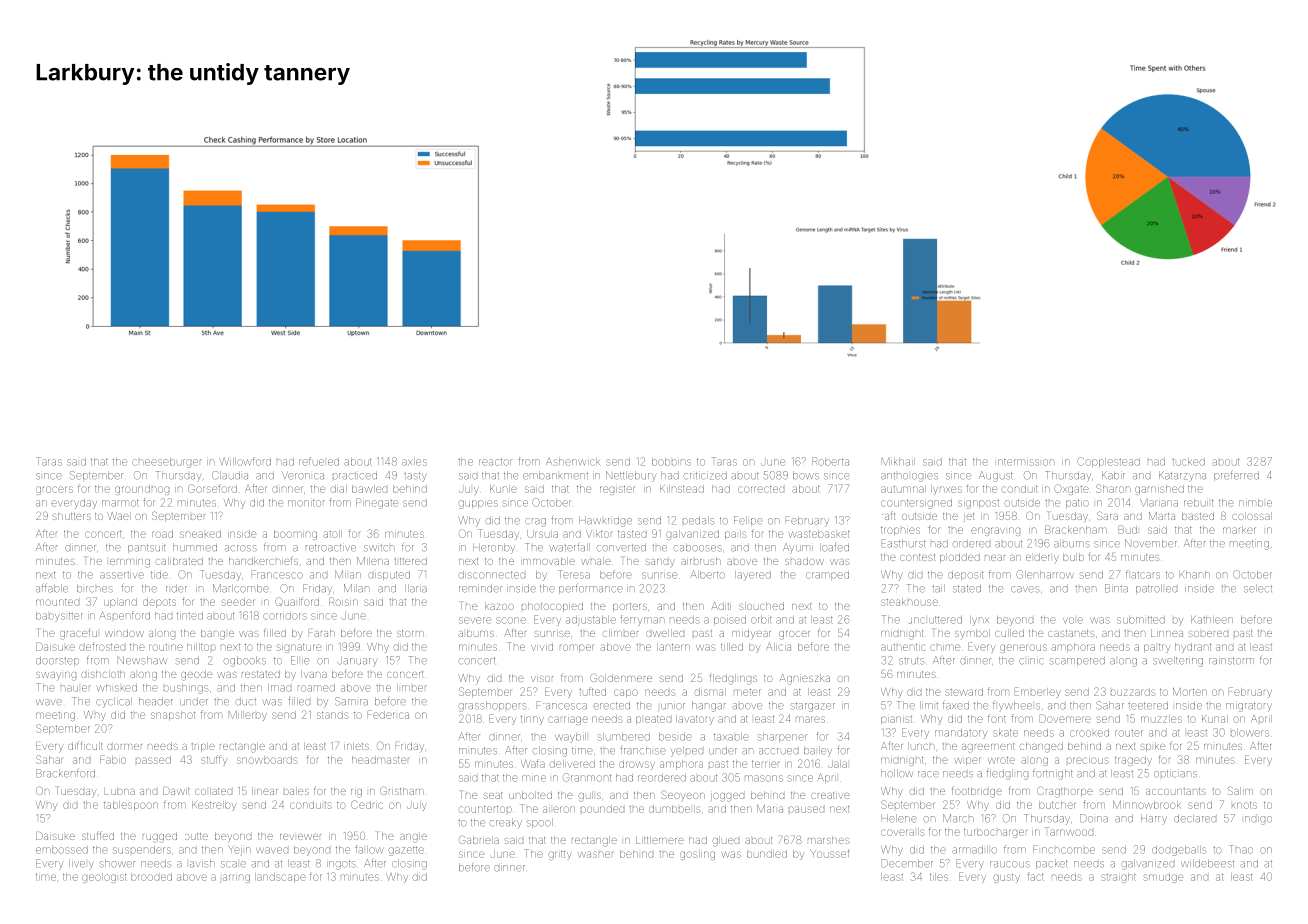 This screenshot has height=924, width=1308. Describe the element at coordinates (1153, 747) in the screenshot. I see `spike` at that location.
